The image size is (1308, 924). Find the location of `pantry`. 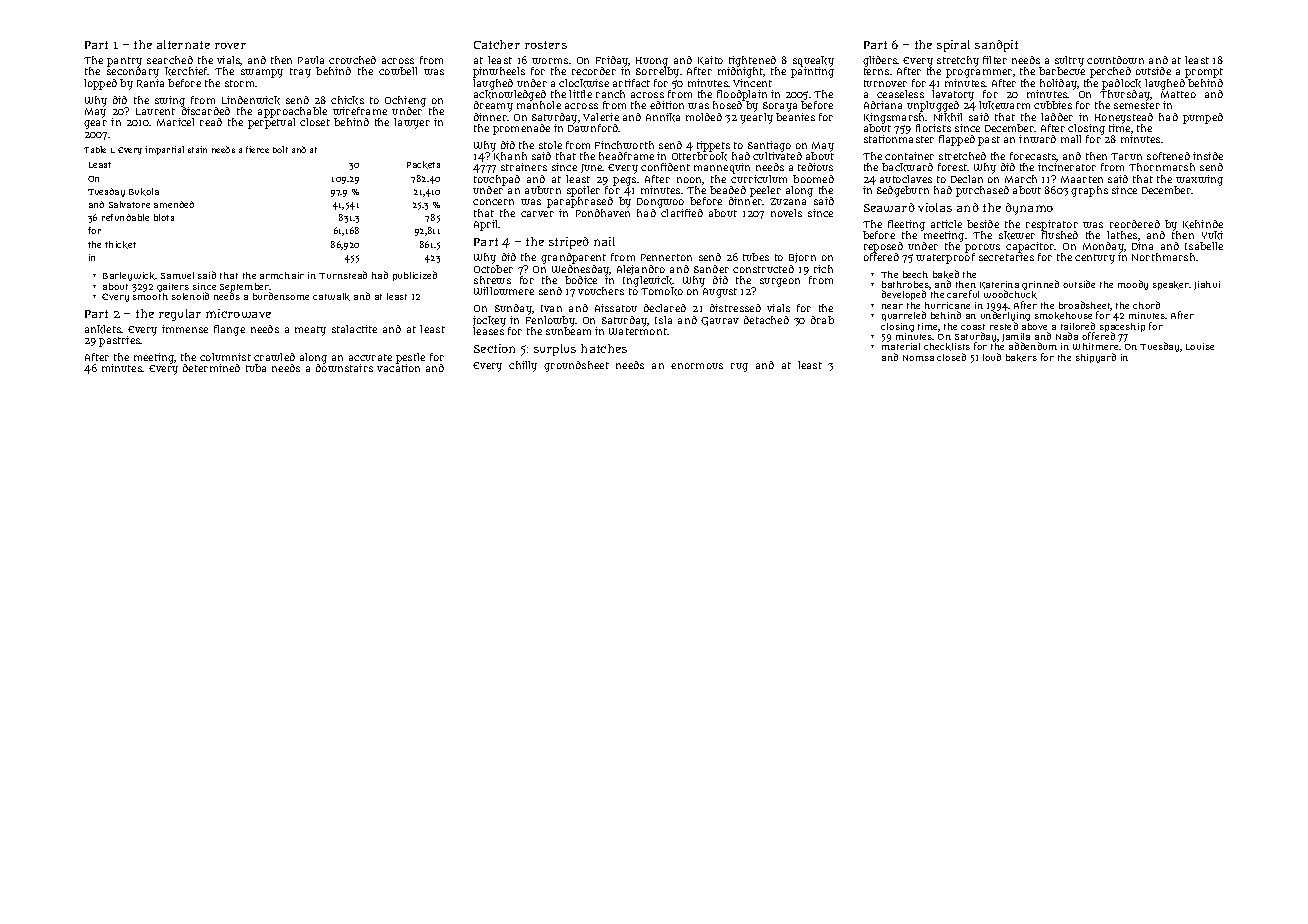

pantry is located at coordinates (124, 62).
